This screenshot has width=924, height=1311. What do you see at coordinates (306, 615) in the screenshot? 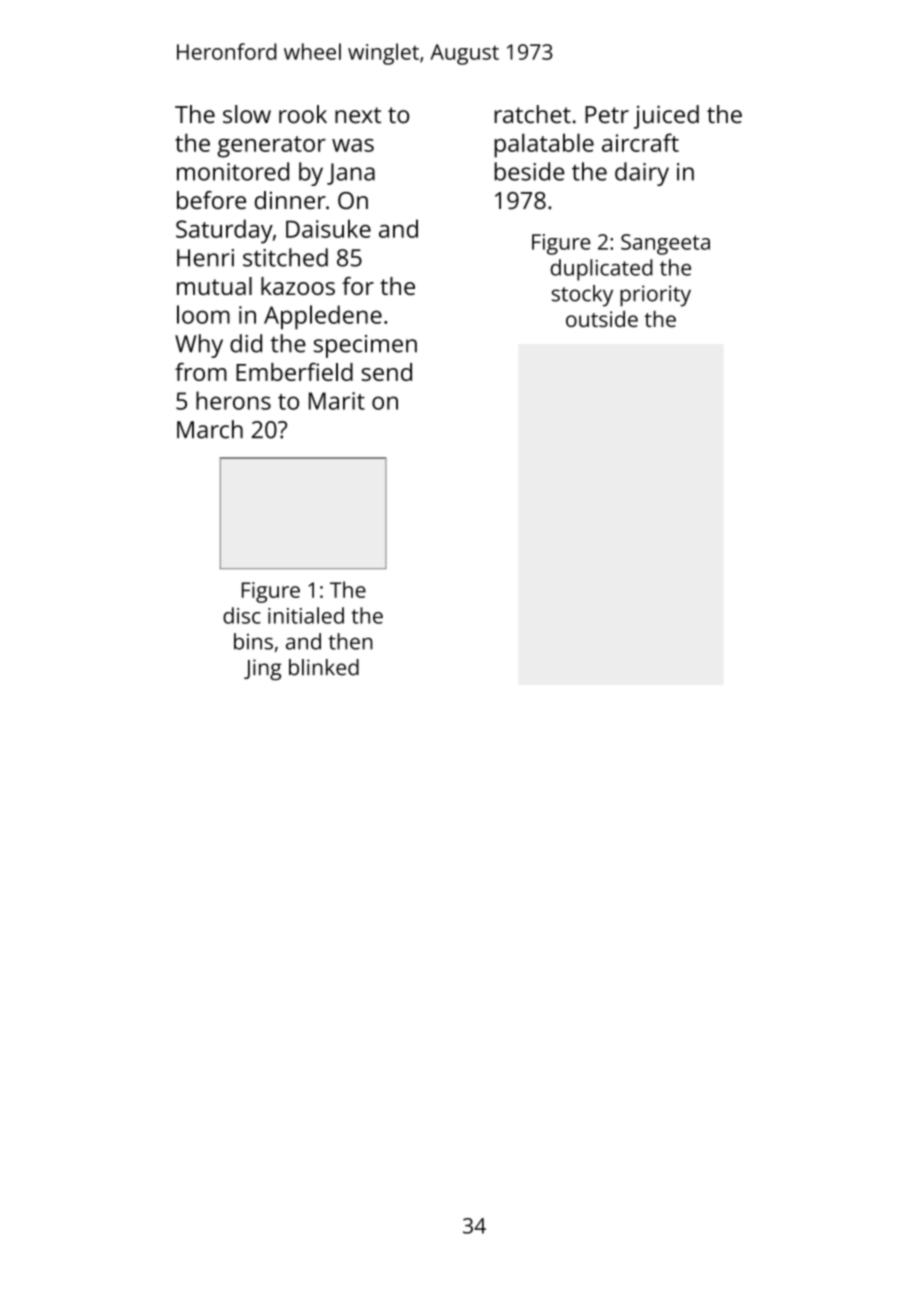
I see `initialed` at bounding box center [306, 615].
